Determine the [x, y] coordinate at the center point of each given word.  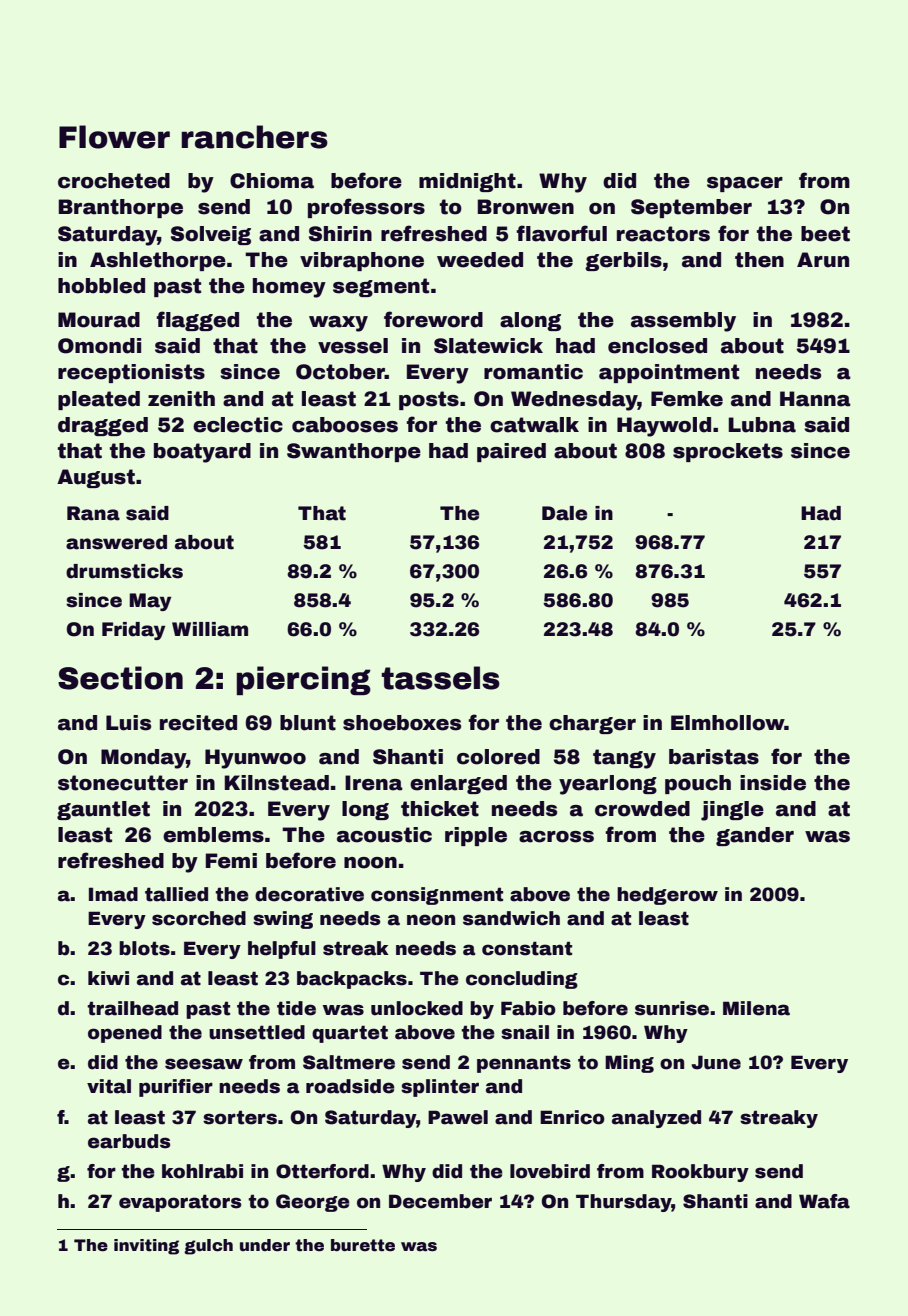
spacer [745, 184]
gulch [208, 1247]
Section [120, 678]
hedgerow [667, 896]
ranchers [254, 137]
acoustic [384, 835]
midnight [467, 182]
